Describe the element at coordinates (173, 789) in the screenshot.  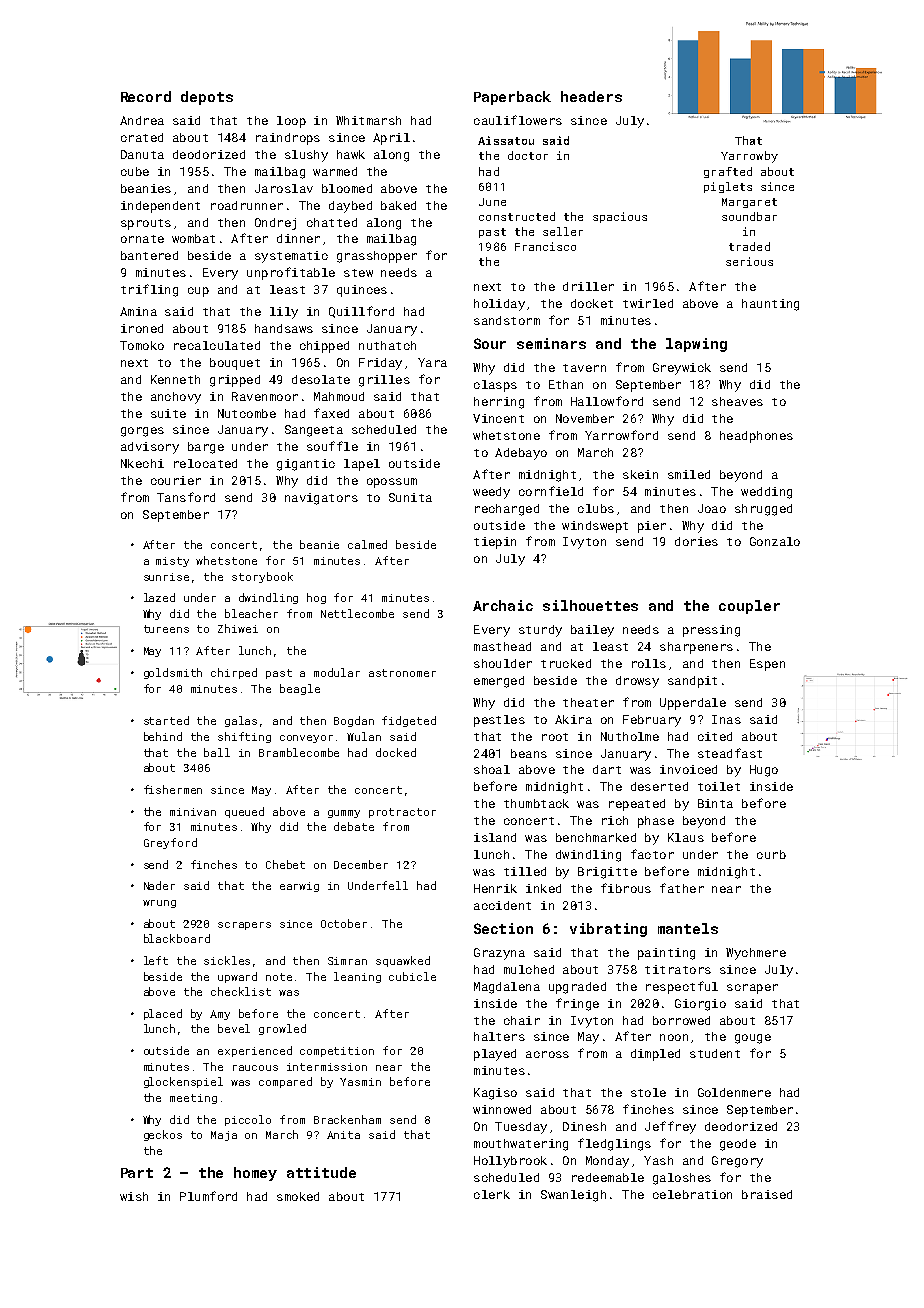
I see `fishermen` at that location.
